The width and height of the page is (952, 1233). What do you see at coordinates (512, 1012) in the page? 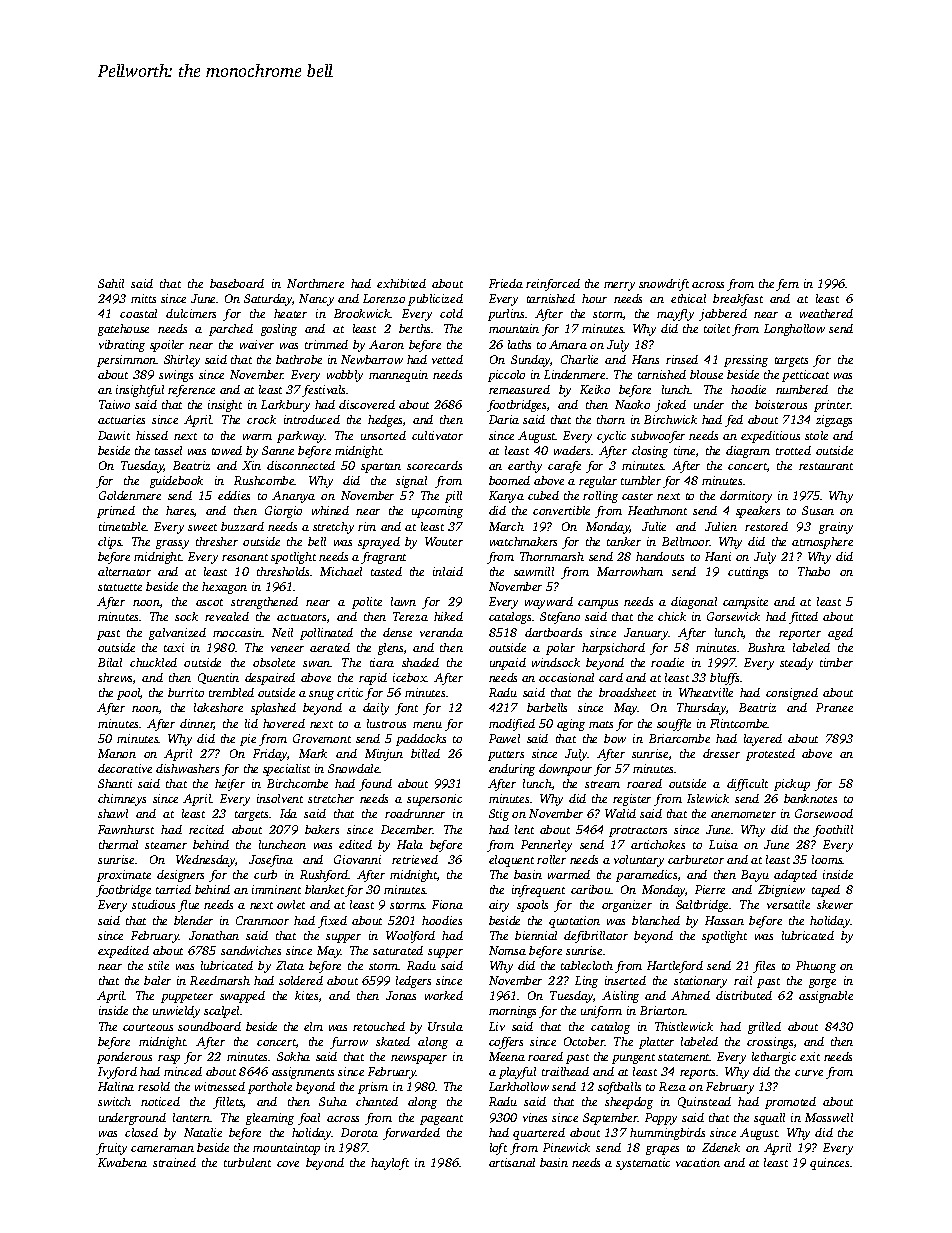
I see `mornings` at bounding box center [512, 1012].
